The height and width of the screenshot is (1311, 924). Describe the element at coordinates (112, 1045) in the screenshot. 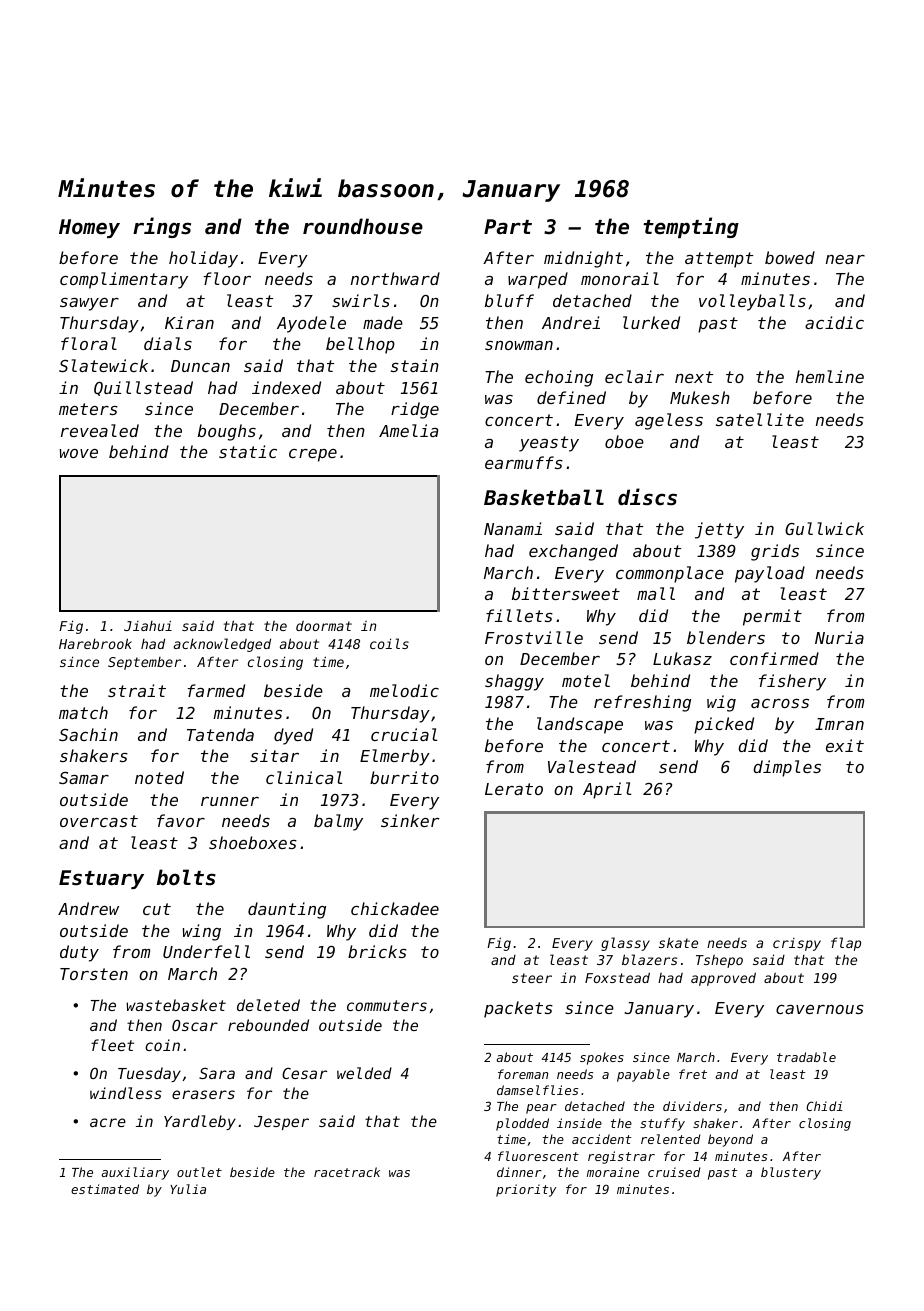

I see `fleet` at that location.
